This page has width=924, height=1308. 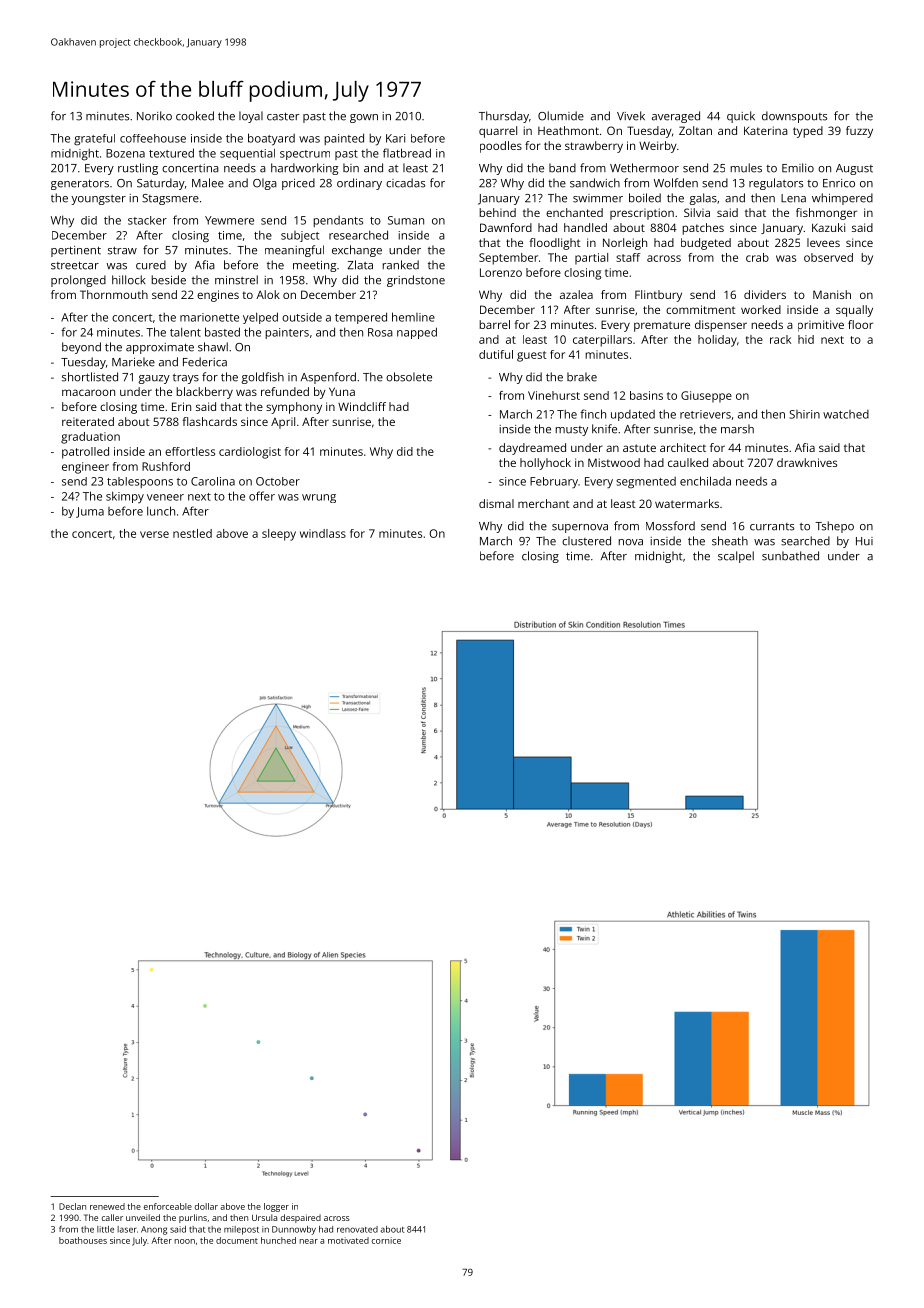 I want to click on motivated, so click(x=348, y=1240).
